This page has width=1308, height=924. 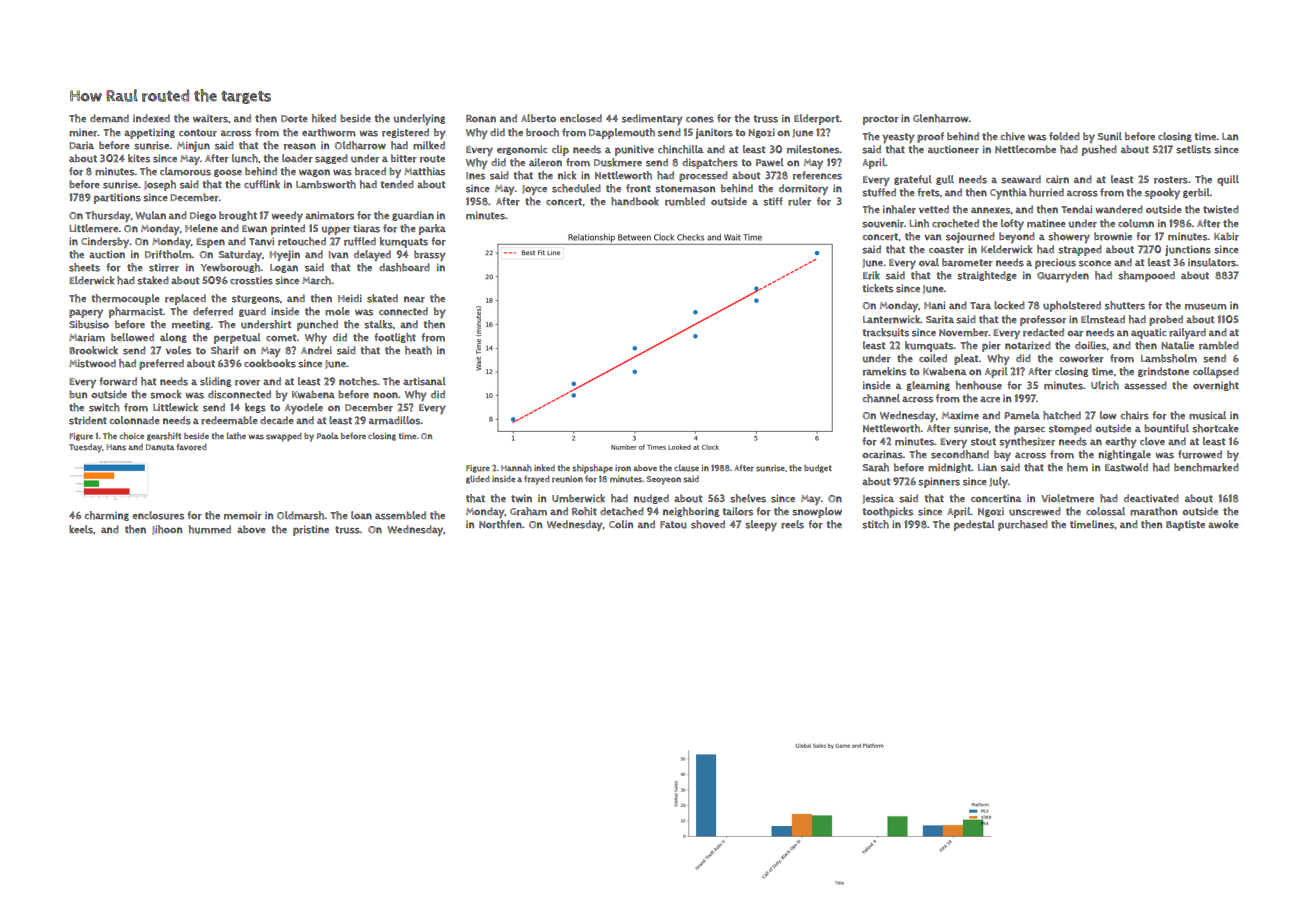 What do you see at coordinates (1046, 223) in the page?
I see `matinee` at bounding box center [1046, 223].
